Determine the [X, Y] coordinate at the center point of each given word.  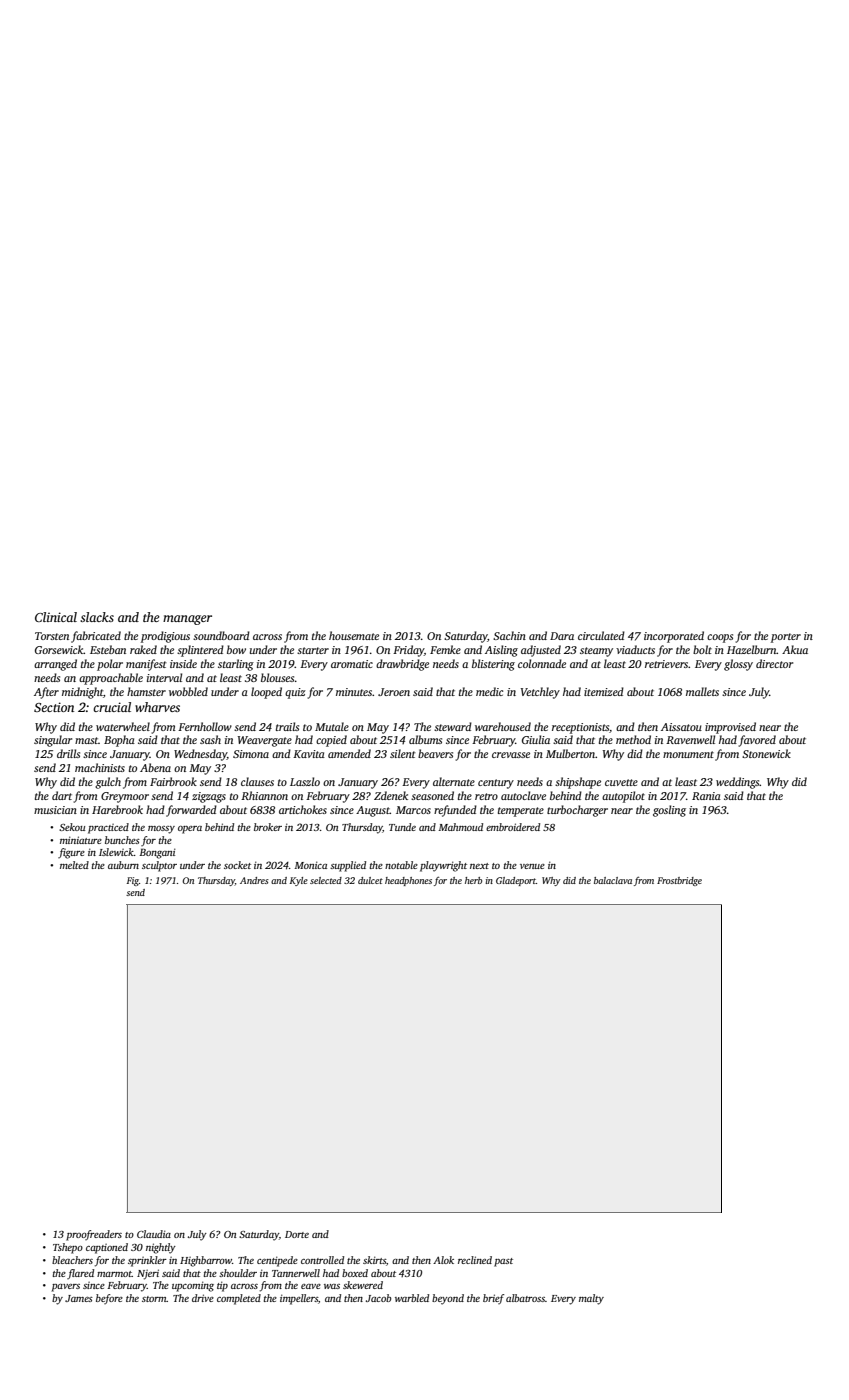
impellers [299, 1299]
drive [203, 1298]
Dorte [297, 1234]
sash [210, 739]
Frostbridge [679, 881]
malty [591, 1299]
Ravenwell [690, 739]
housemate [354, 635]
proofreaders [94, 1235]
